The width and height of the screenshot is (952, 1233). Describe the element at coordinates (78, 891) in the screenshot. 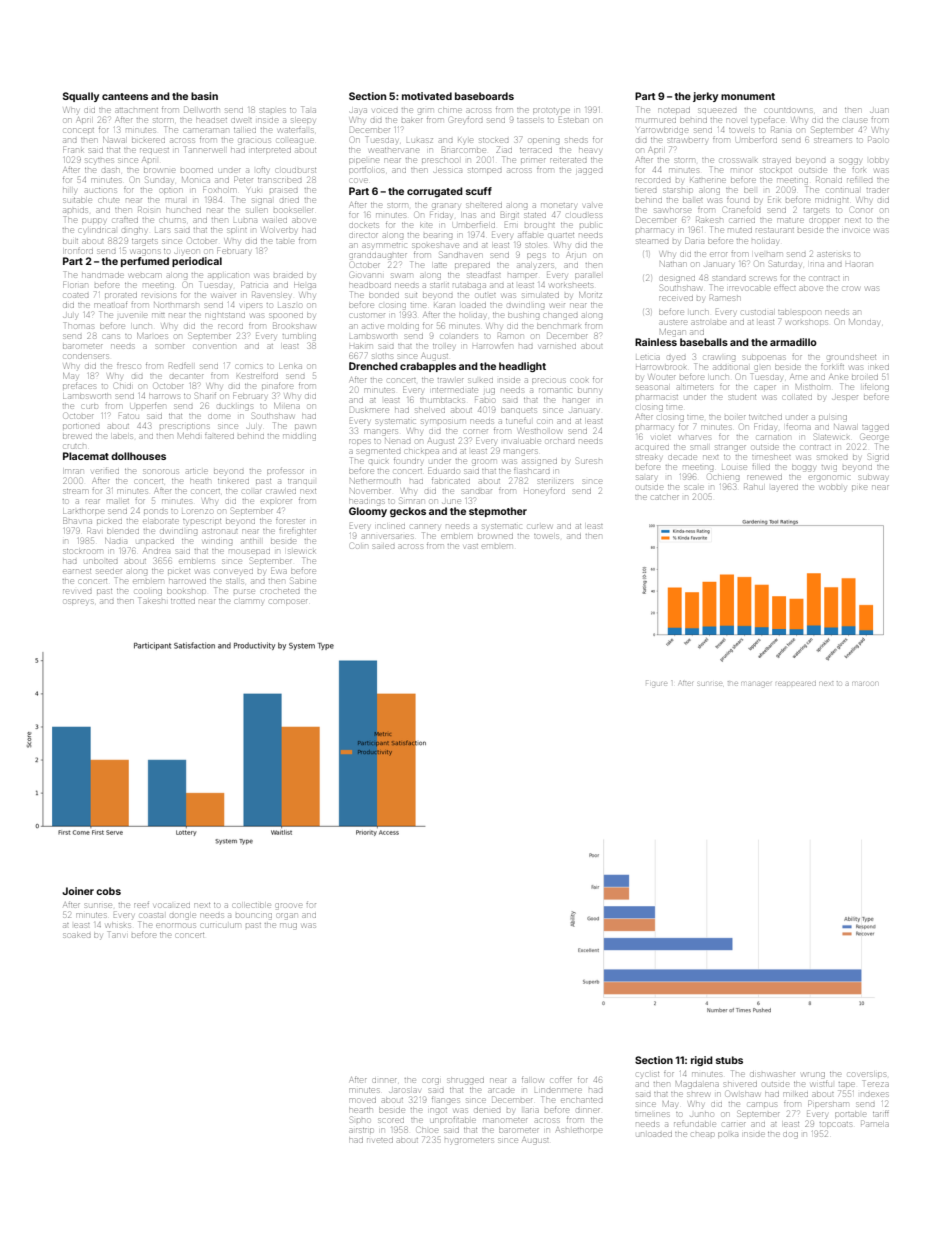

I see `Joiner` at that location.
